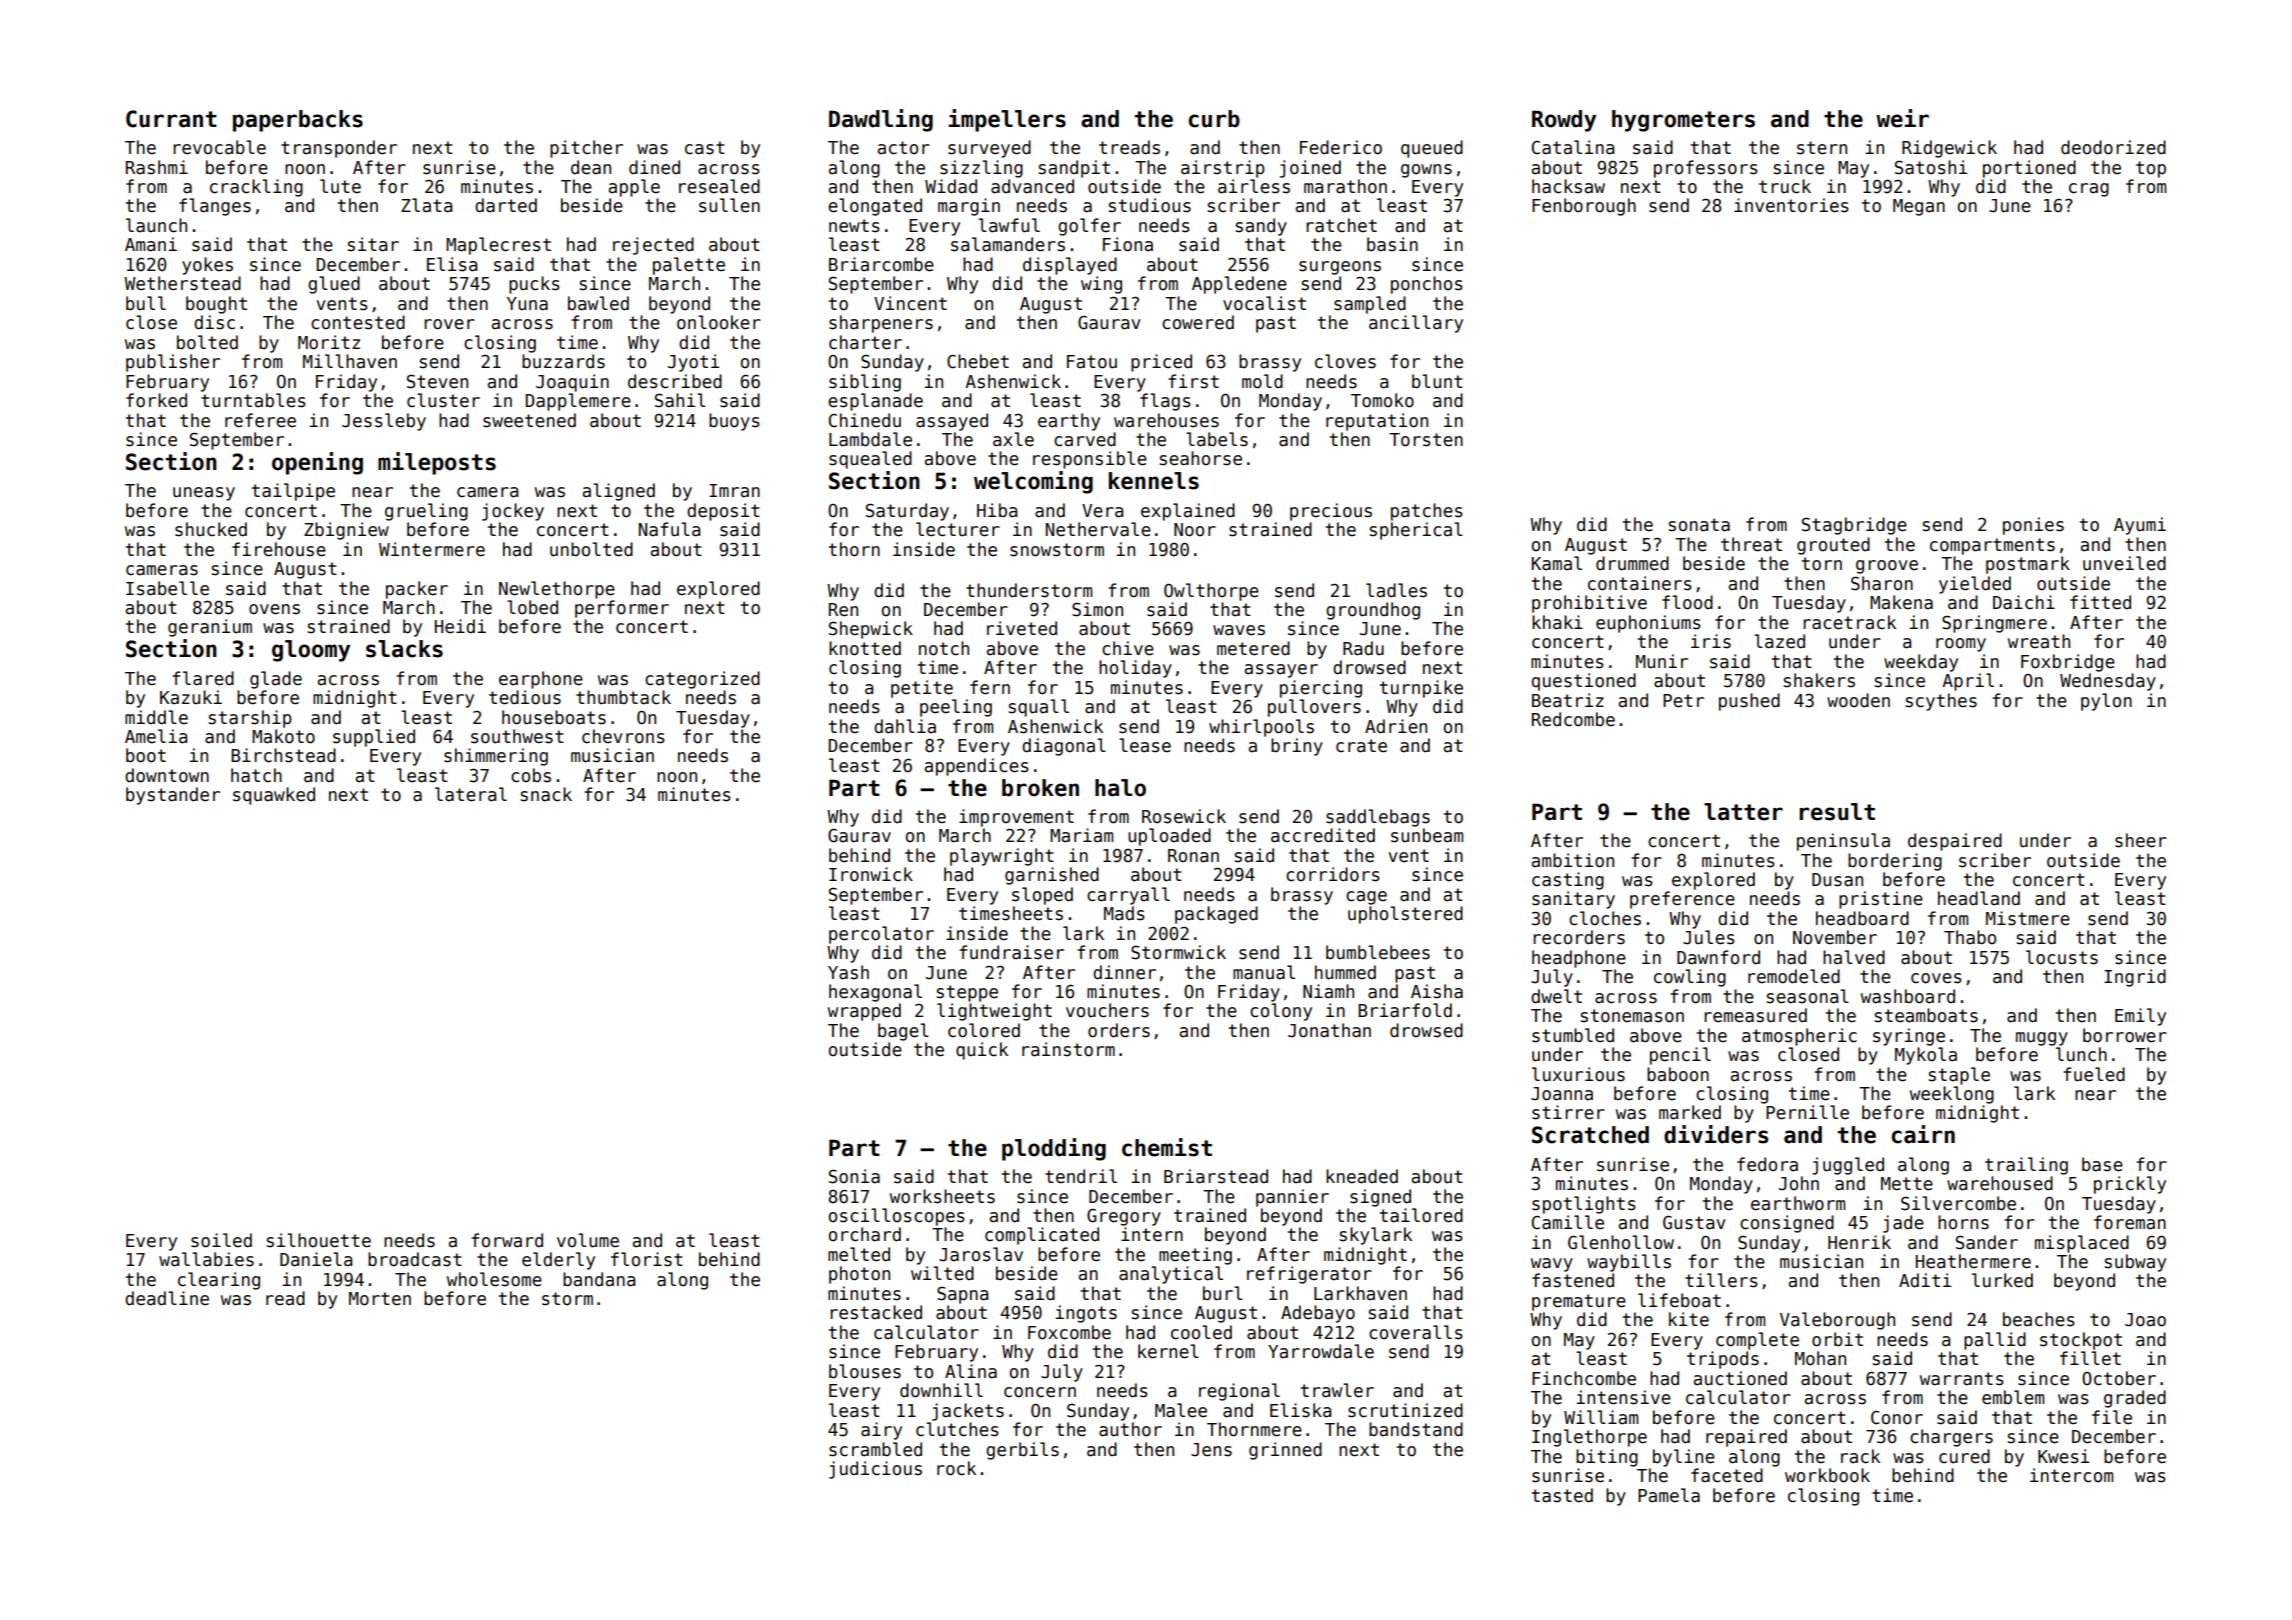 The width and height of the screenshot is (2292, 1620). What do you see at coordinates (2071, 1475) in the screenshot?
I see `intercom` at bounding box center [2071, 1475].
